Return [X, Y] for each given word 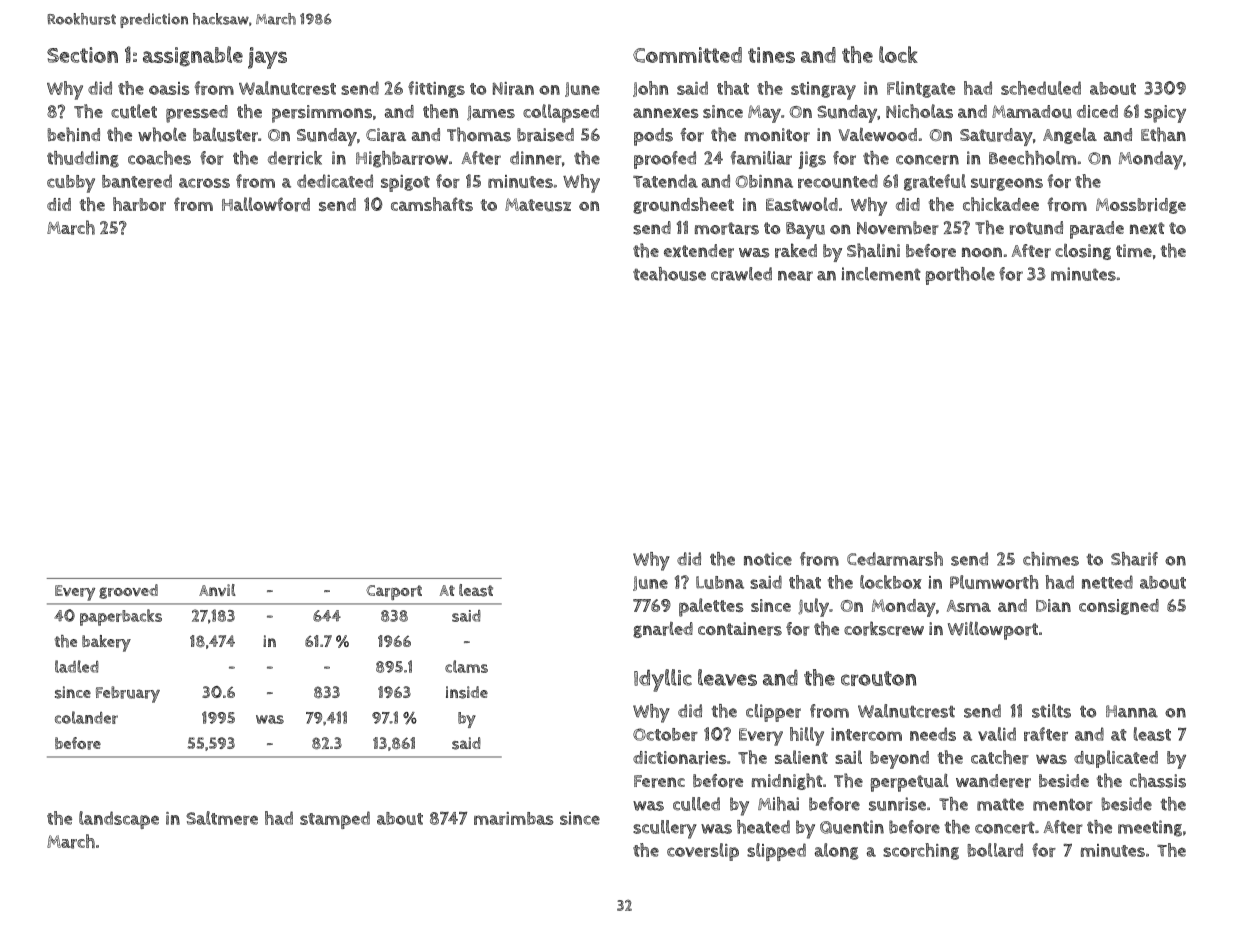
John [650, 89]
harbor [139, 204]
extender [699, 251]
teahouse [669, 274]
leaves [727, 677]
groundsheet [683, 205]
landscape [119, 820]
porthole [960, 276]
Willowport [993, 630]
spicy [1165, 114]
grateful [935, 182]
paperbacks [121, 617]
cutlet [134, 111]
